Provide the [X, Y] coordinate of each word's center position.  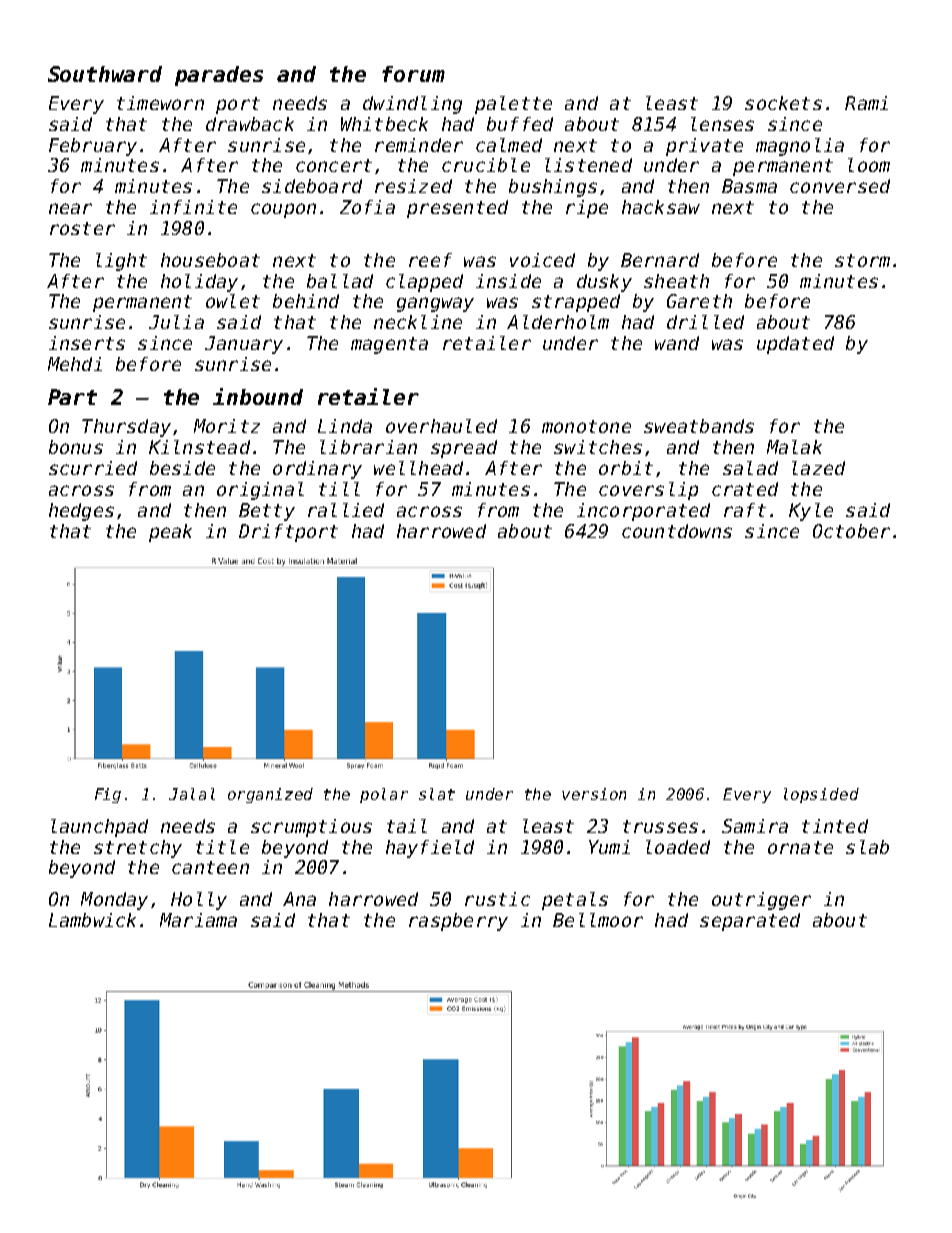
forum [413, 74]
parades [219, 76]
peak [170, 533]
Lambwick [92, 920]
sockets [783, 103]
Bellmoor [598, 920]
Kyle [811, 512]
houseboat [210, 260]
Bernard [660, 260]
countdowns [677, 531]
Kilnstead [199, 447]
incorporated [643, 512]
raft [745, 510]
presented [457, 209]
